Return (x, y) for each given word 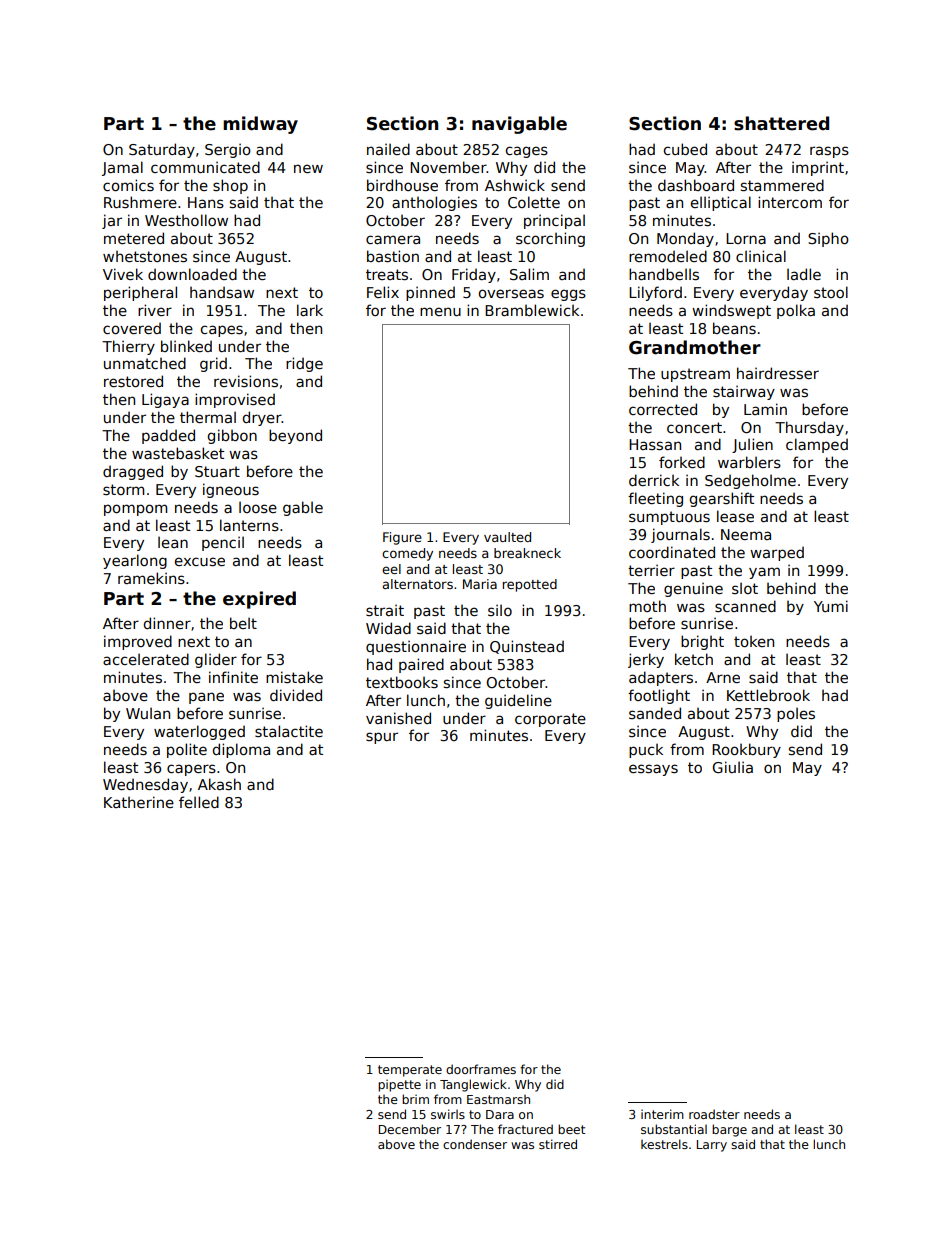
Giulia (732, 767)
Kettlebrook (768, 695)
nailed (388, 149)
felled (199, 802)
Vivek (123, 274)
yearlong (135, 561)
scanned (745, 606)
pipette (399, 1085)
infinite (233, 677)
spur (382, 738)
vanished (398, 718)
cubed (685, 149)
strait (385, 610)
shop (230, 186)
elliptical (721, 203)
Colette (534, 202)
